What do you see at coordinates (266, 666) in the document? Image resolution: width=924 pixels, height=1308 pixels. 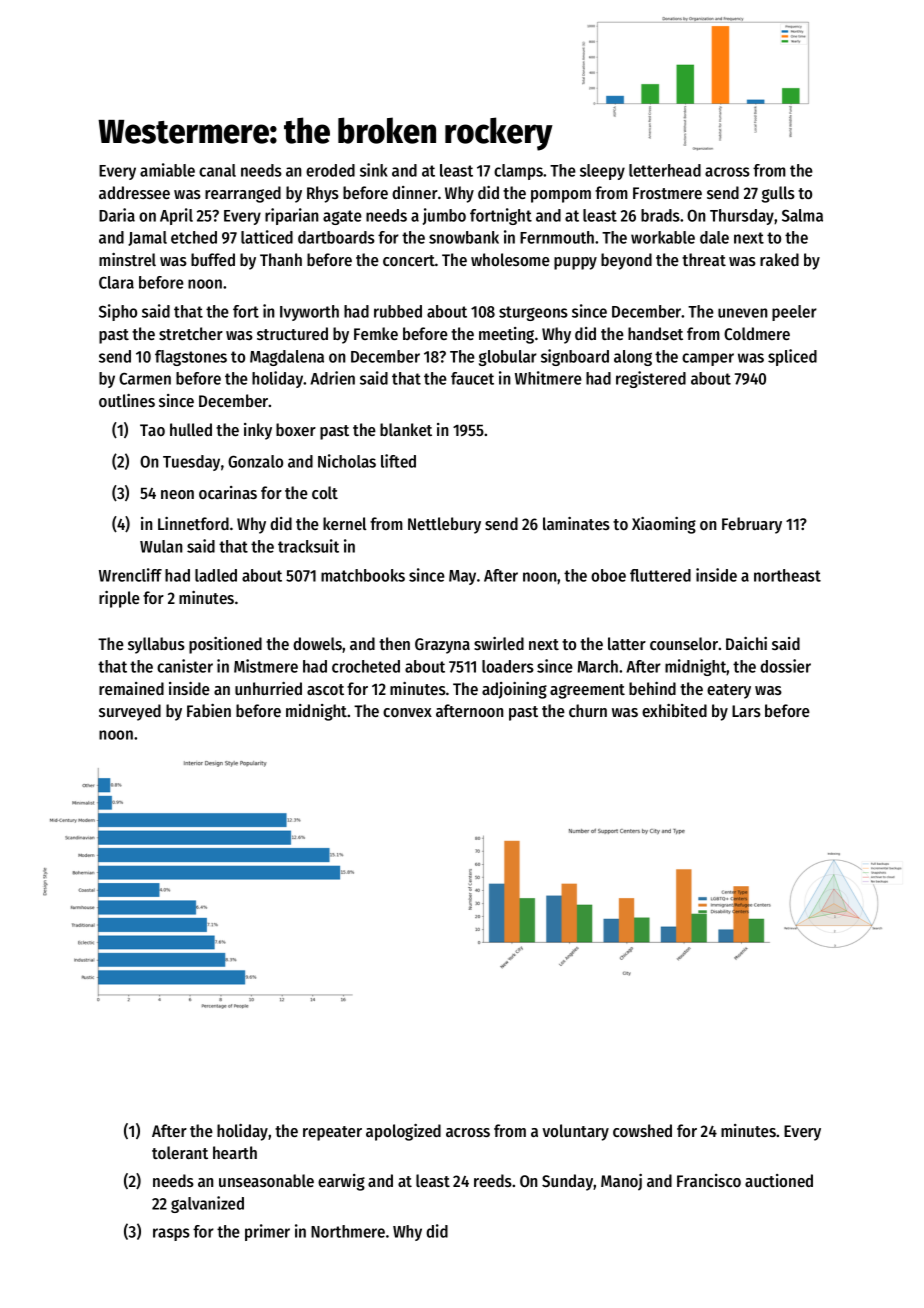 I see `Mistmere` at bounding box center [266, 666].
